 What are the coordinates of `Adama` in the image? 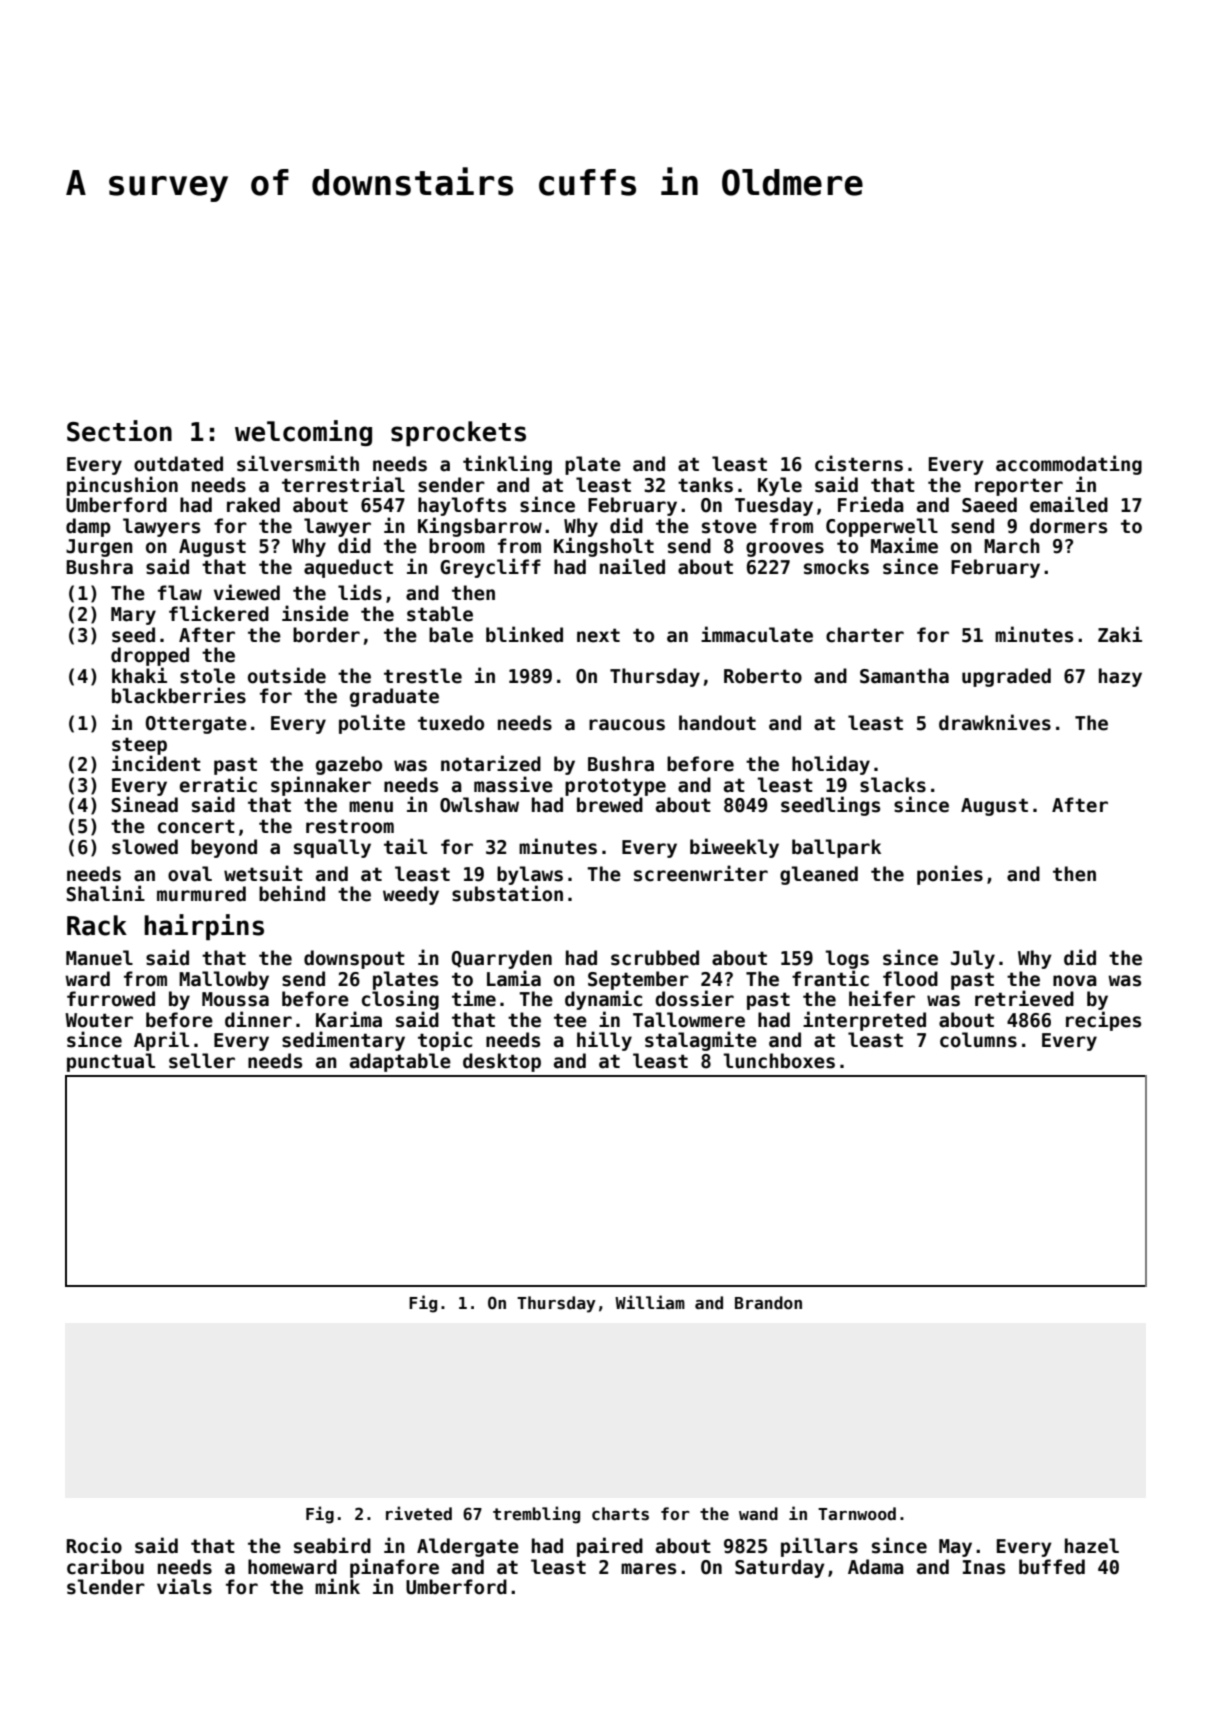 It's located at (876, 1567).
